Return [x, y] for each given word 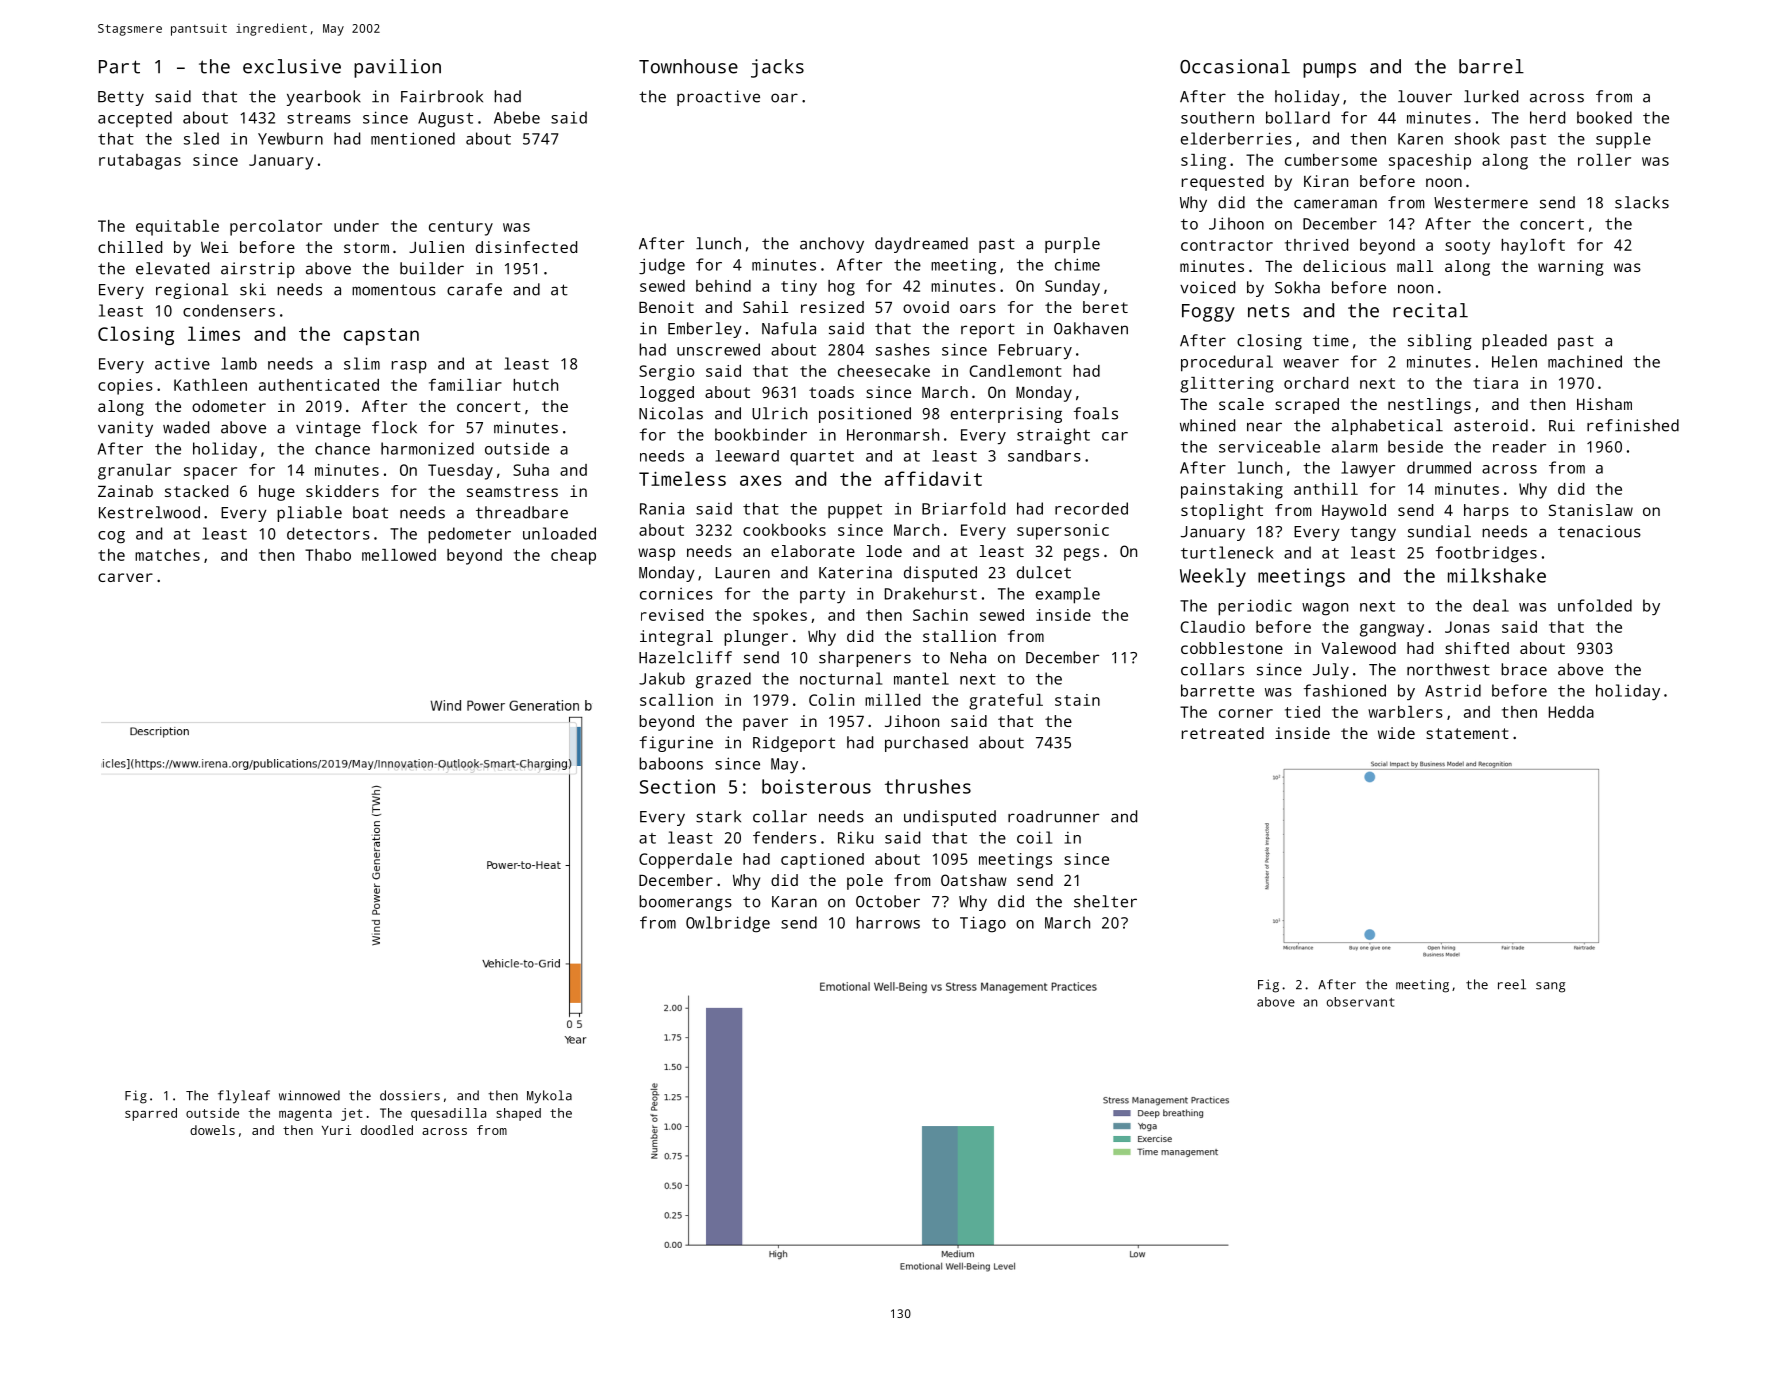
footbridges [1486, 554]
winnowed [309, 1095]
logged [667, 394]
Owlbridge [728, 924]
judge [662, 266]
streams [319, 118]
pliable [309, 514]
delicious [1344, 266]
